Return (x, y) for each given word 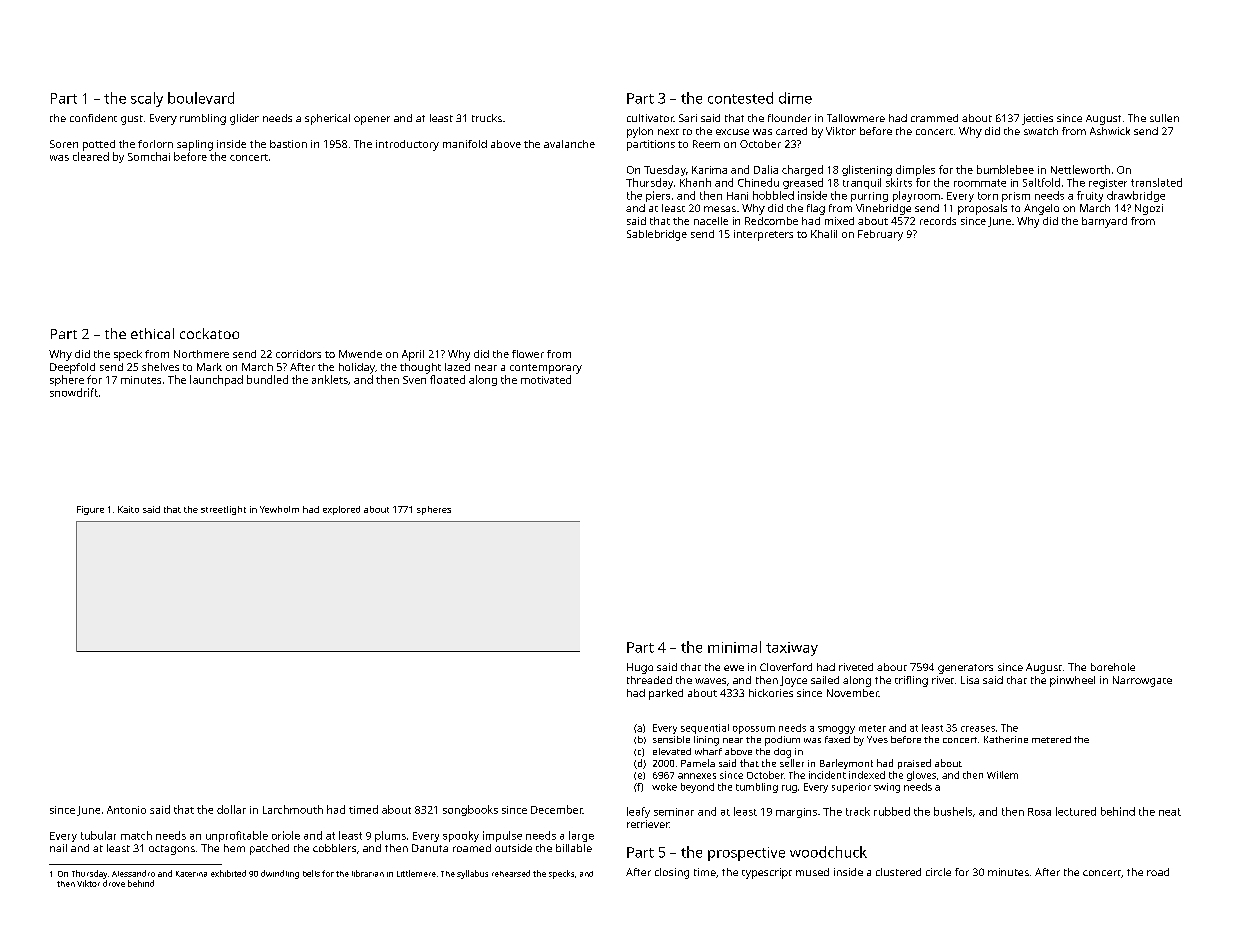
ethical (152, 333)
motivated (546, 379)
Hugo (640, 668)
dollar (231, 809)
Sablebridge (657, 235)
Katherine (1006, 739)
